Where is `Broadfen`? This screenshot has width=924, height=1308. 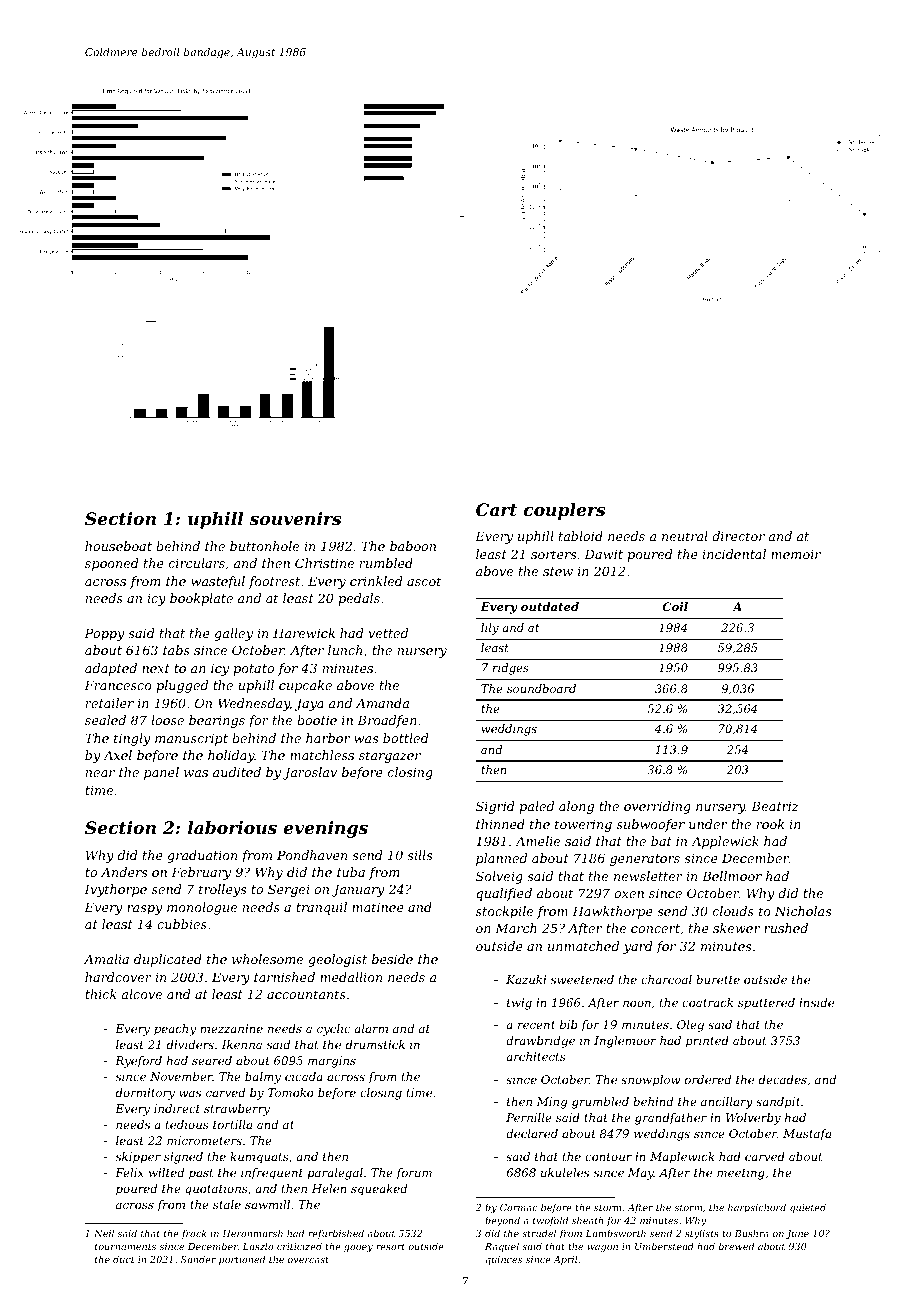 Broadfen is located at coordinates (387, 721).
